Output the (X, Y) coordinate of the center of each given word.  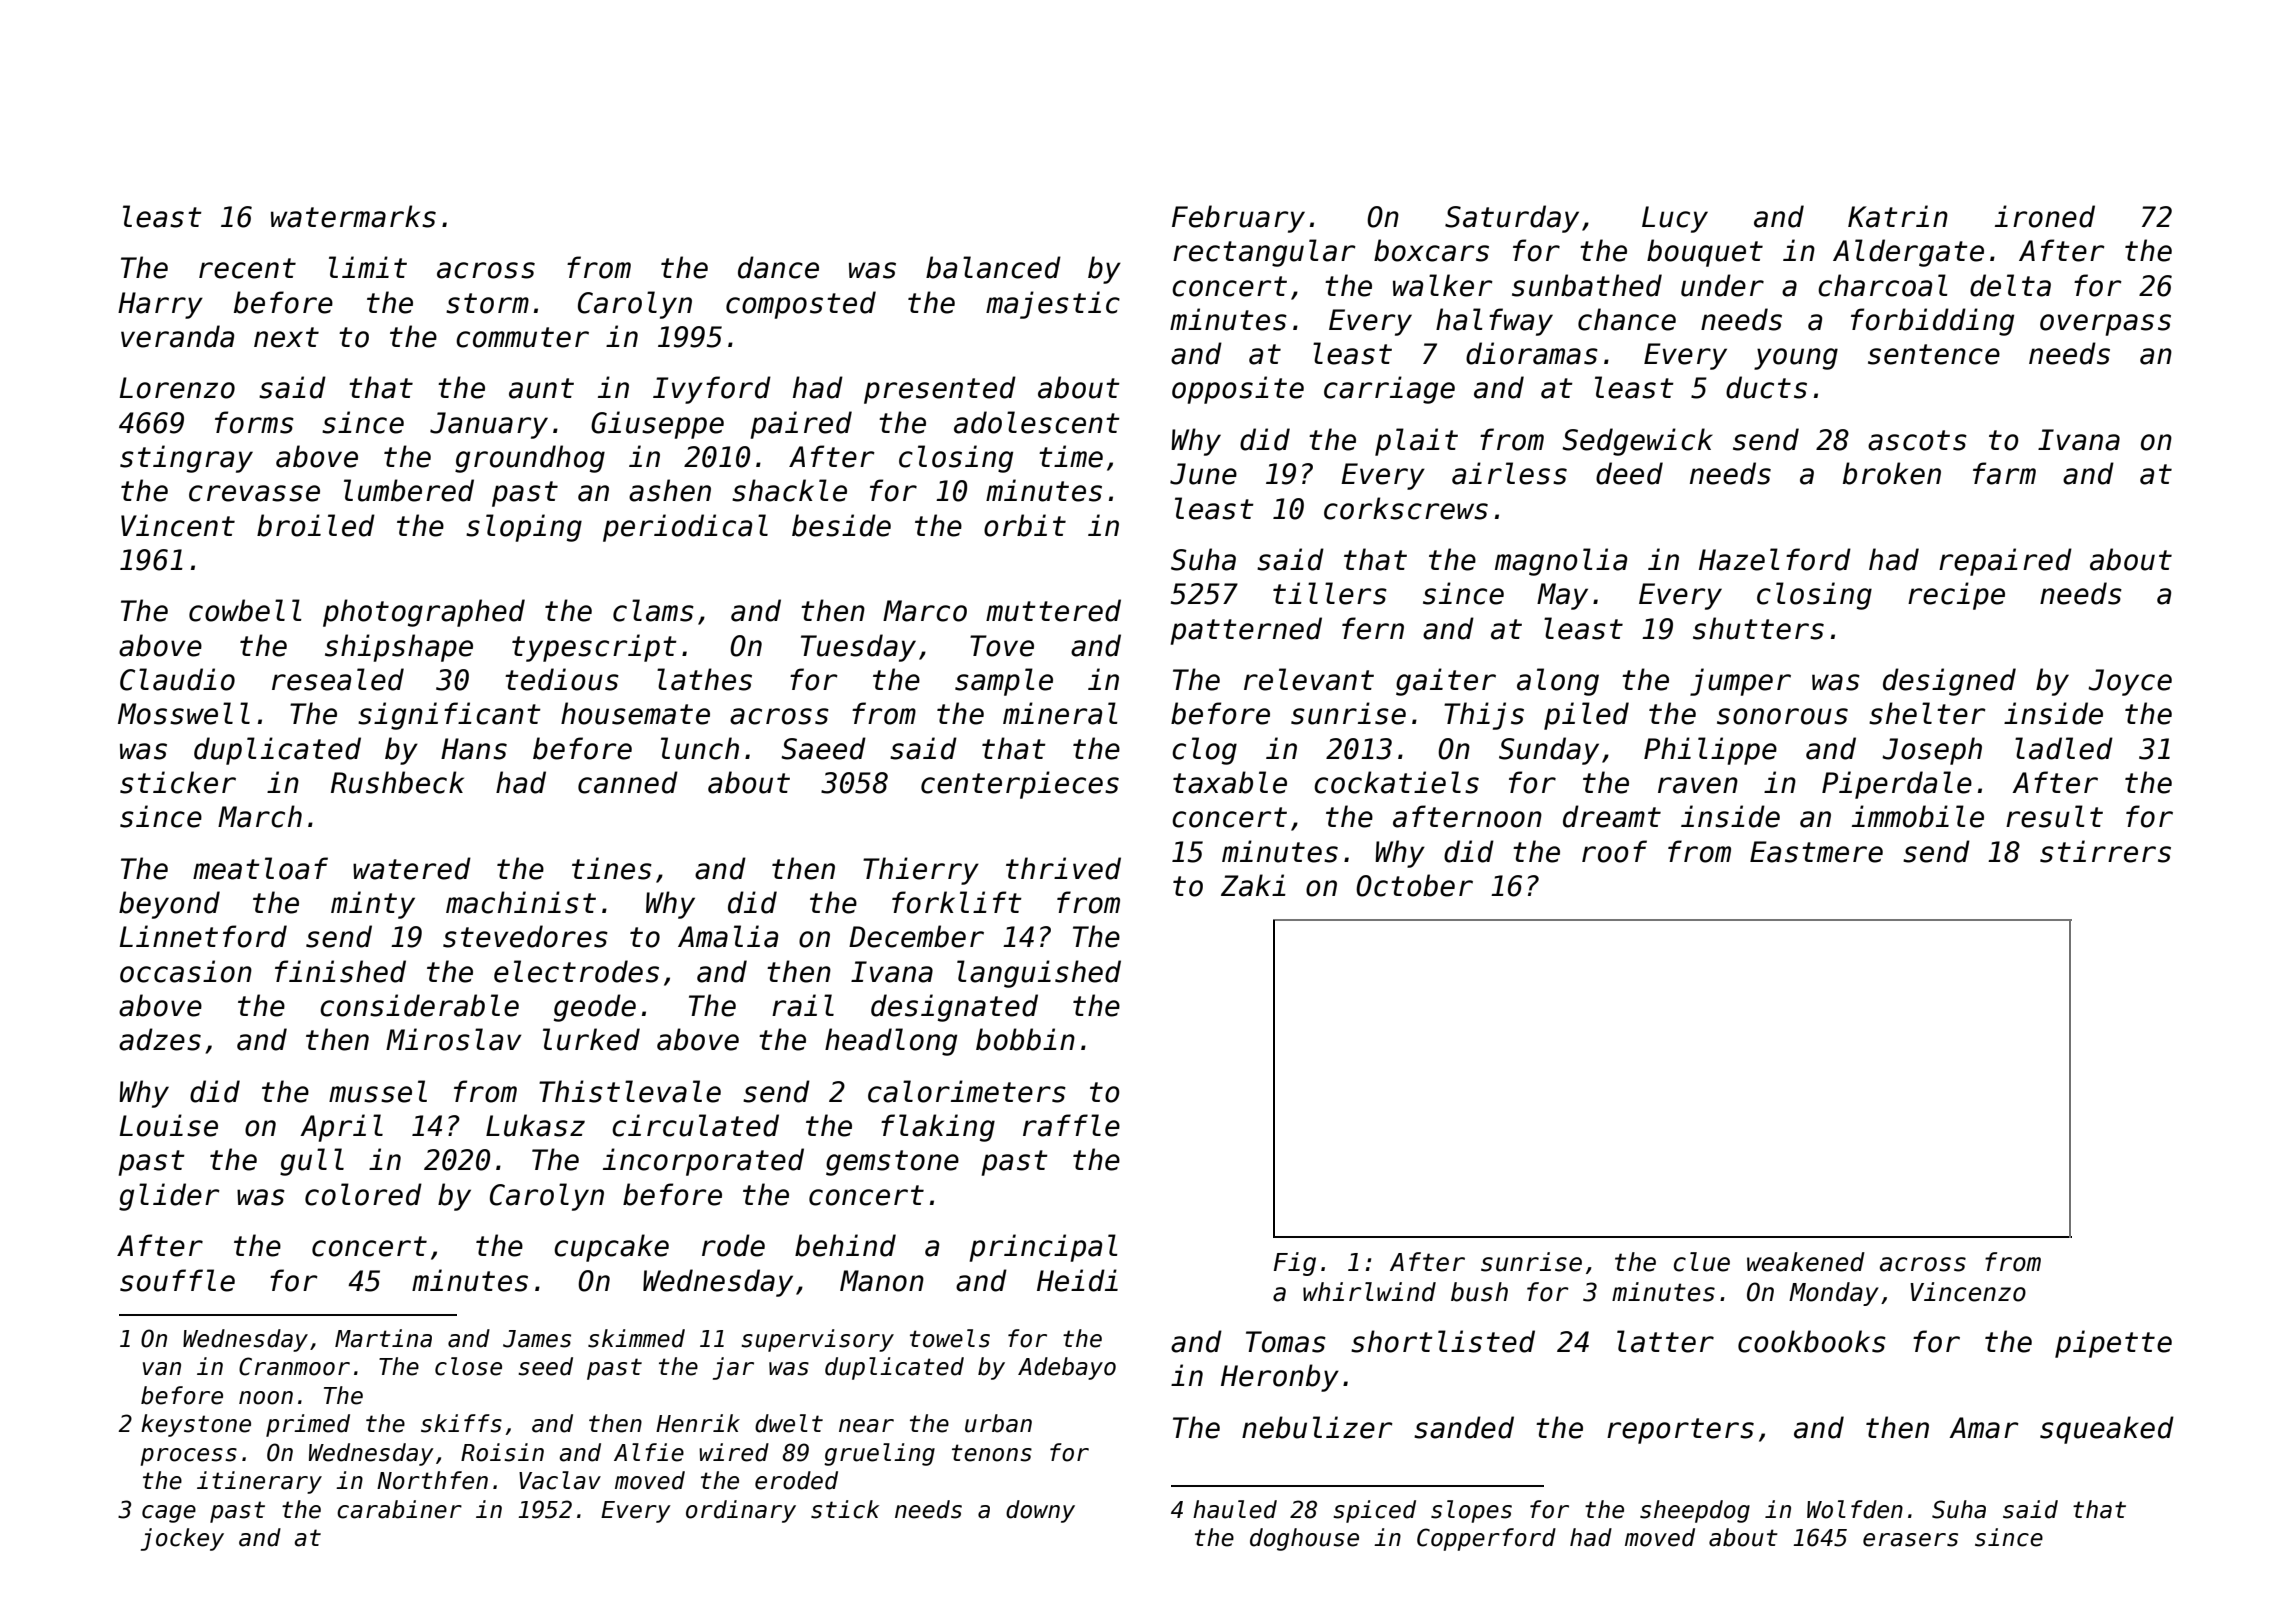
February (1238, 219)
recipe (1956, 596)
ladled (2064, 748)
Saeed (823, 748)
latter (1665, 1341)
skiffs (461, 1423)
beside (841, 525)
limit (368, 267)
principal (1044, 1248)
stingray (186, 459)
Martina (383, 1338)
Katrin (1898, 216)
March (260, 816)
